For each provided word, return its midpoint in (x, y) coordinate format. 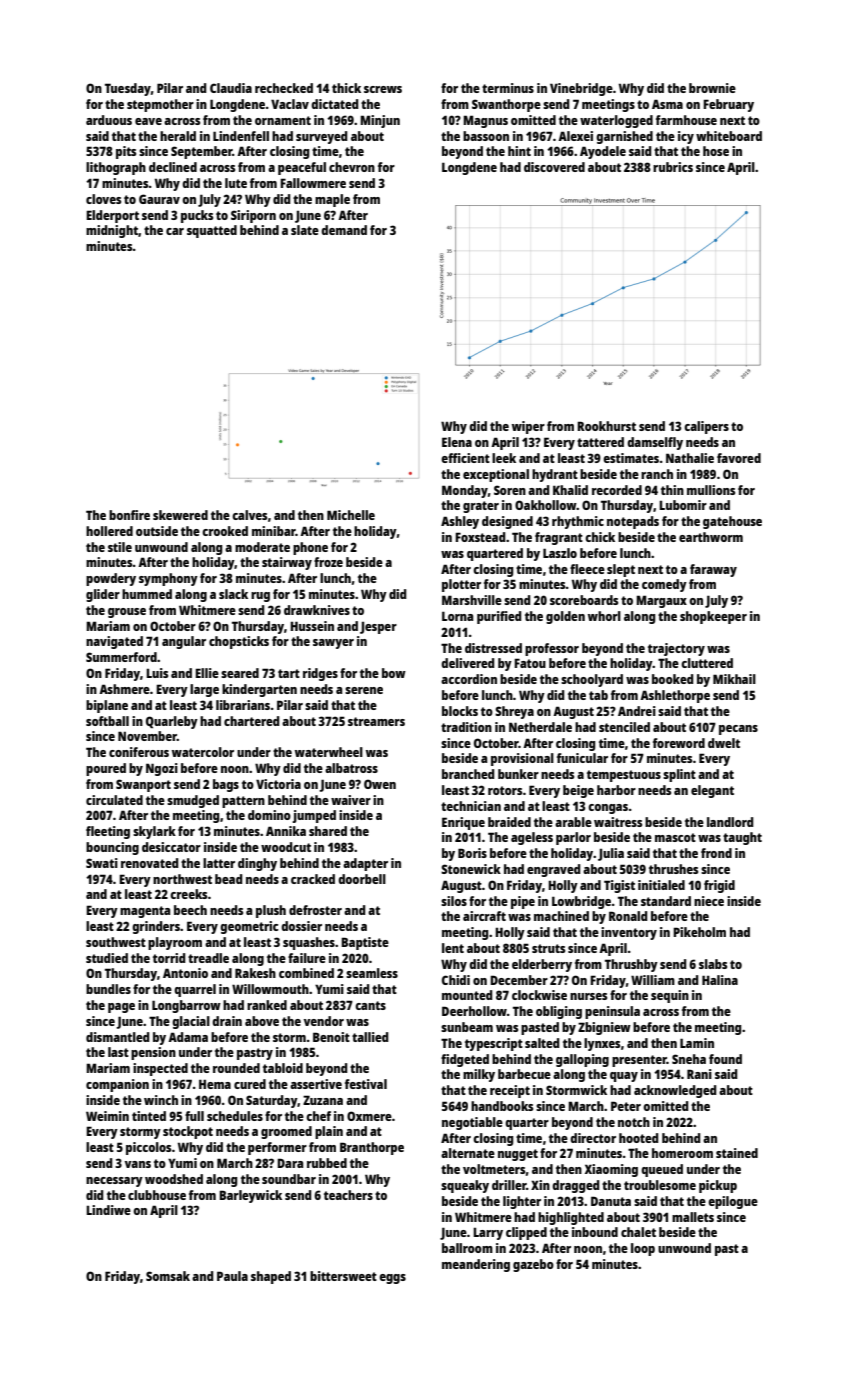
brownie (712, 88)
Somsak (168, 1276)
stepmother (160, 105)
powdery (111, 579)
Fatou (530, 663)
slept (621, 570)
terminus (508, 88)
